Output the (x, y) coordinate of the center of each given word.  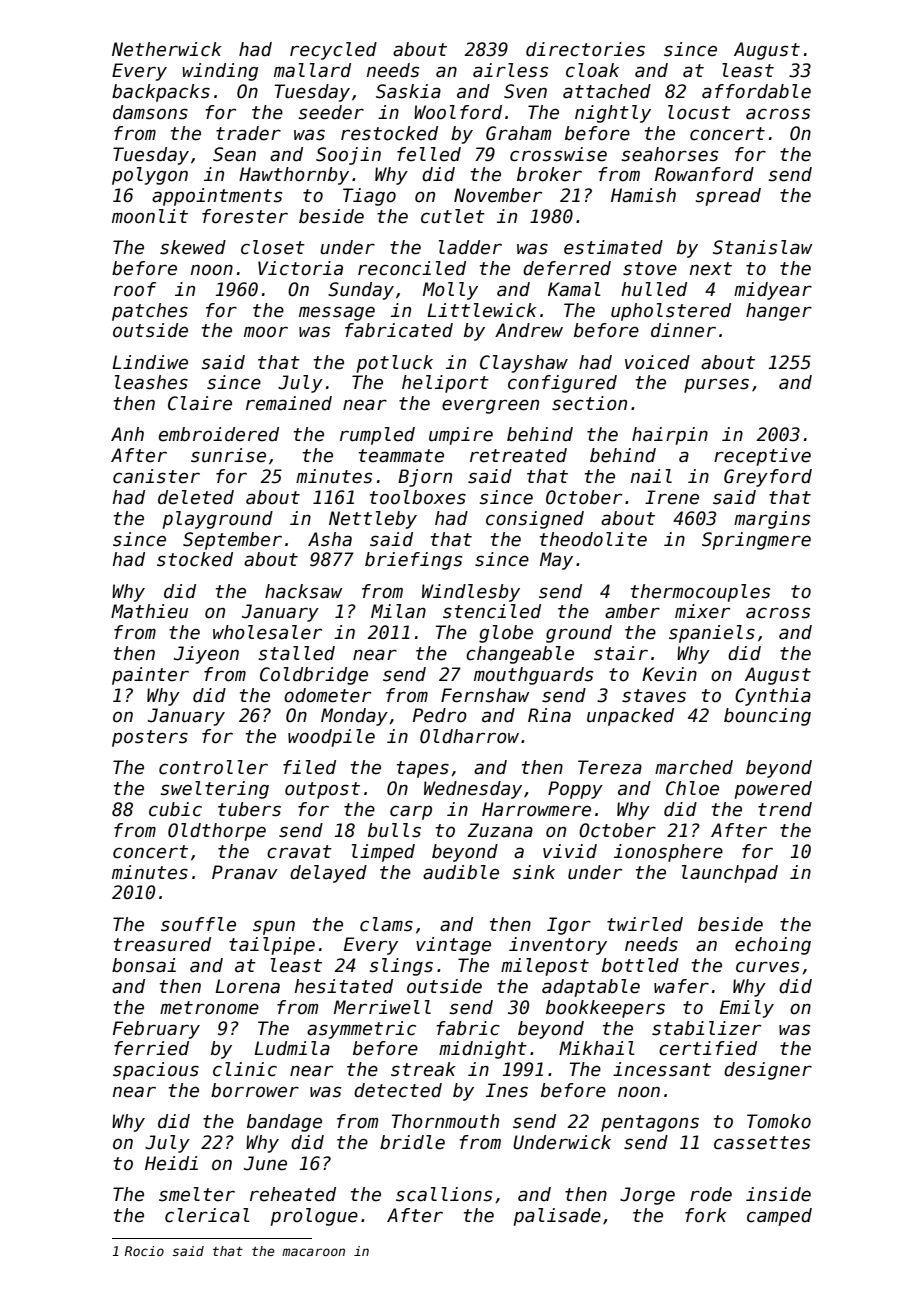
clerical (207, 1215)
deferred (567, 268)
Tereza (610, 767)
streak (423, 1069)
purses (716, 385)
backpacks (161, 93)
